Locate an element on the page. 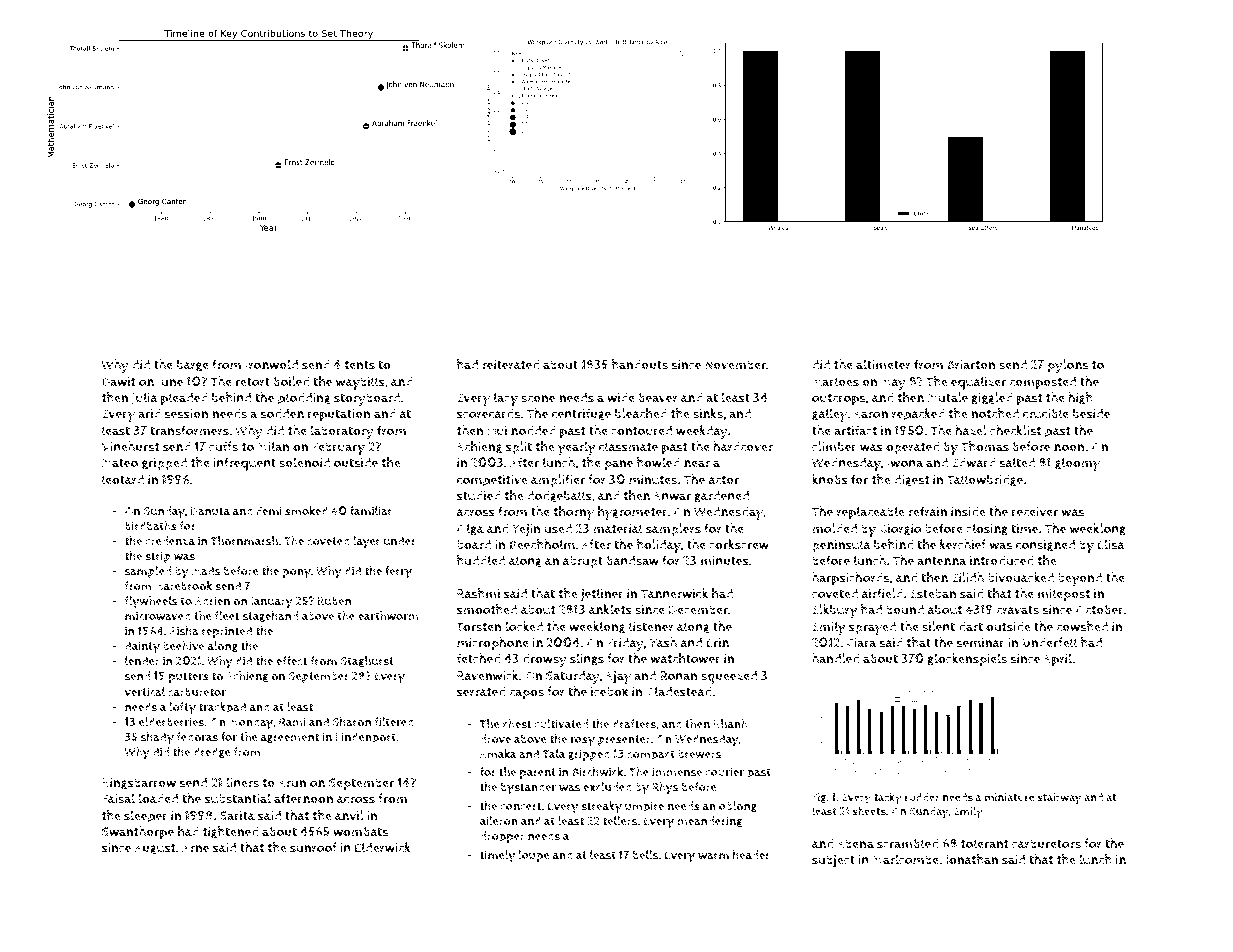 This image has height=952, width=1233. trackpad is located at coordinates (222, 708).
